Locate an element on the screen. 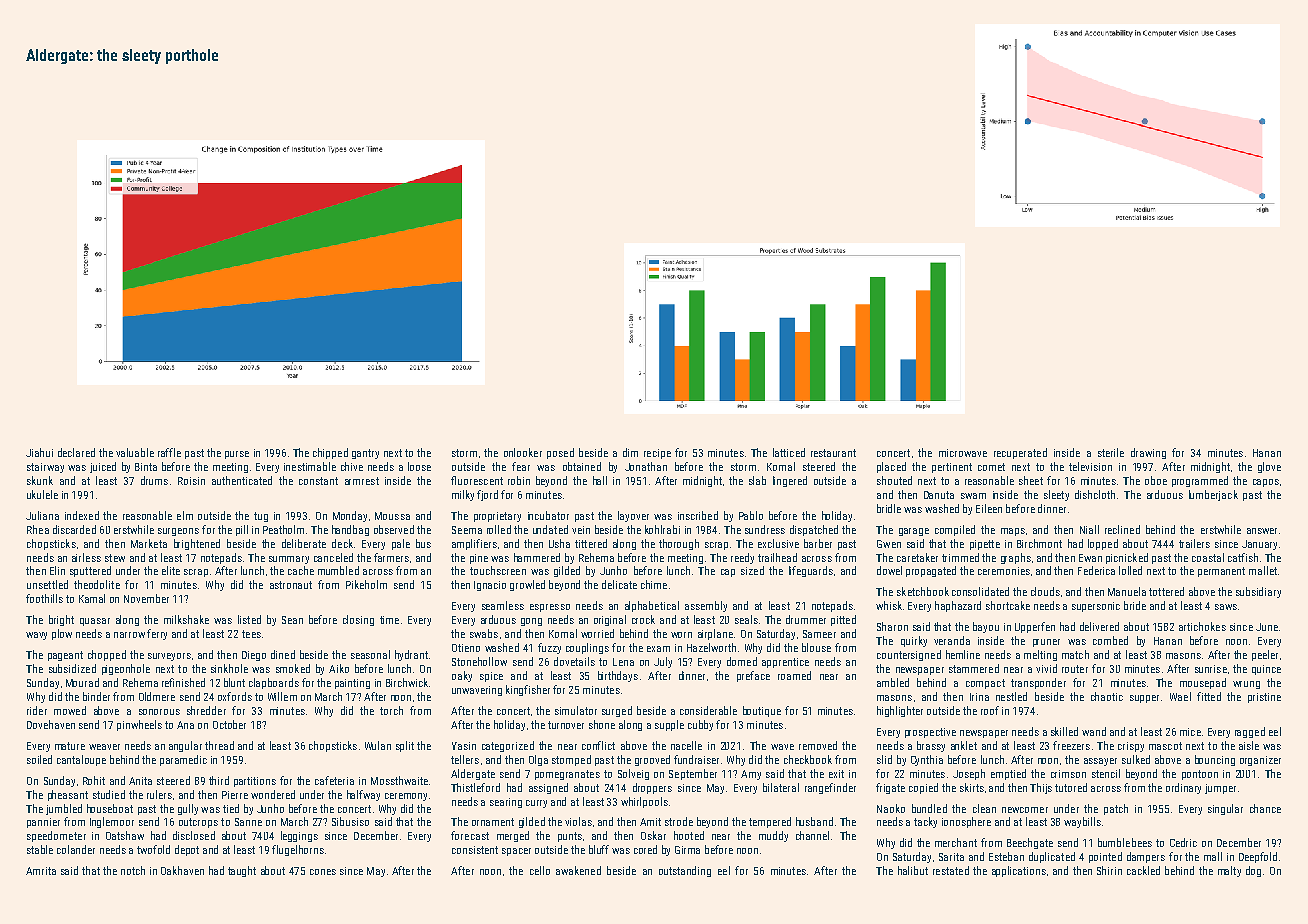  closing is located at coordinates (358, 620).
